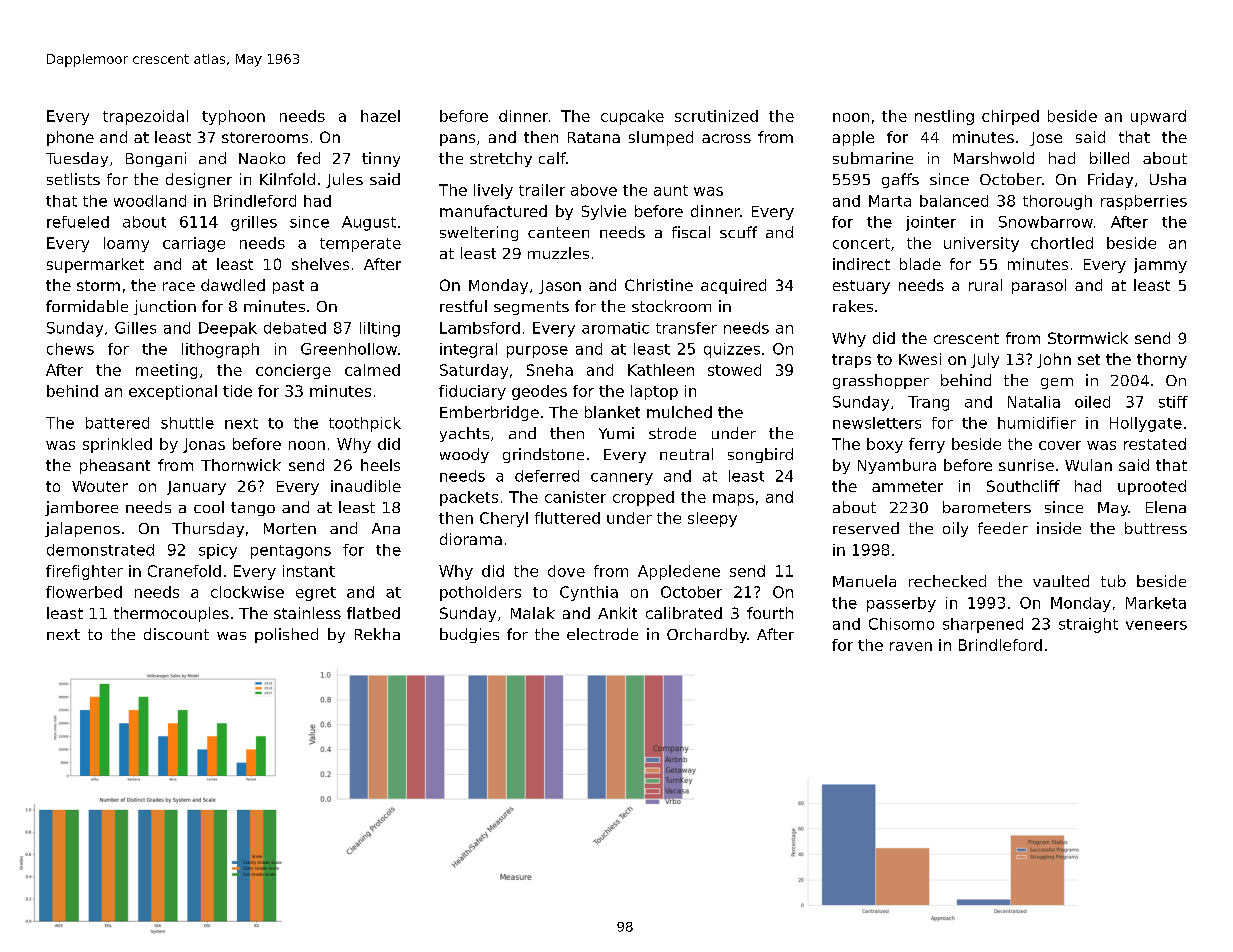 The height and width of the screenshot is (952, 1233). I want to click on jamboree, so click(81, 508).
